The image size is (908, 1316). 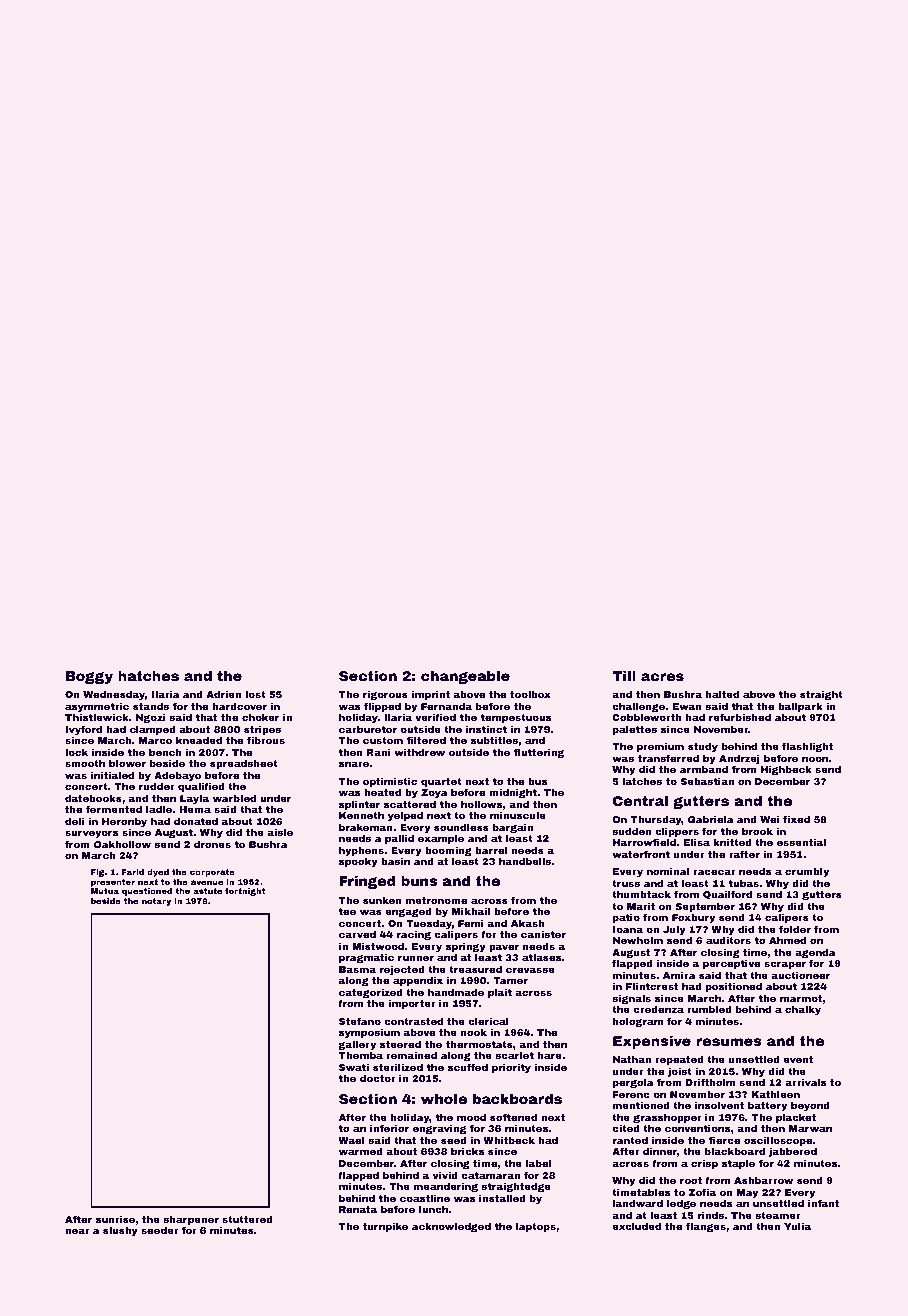 I want to click on heated, so click(x=382, y=792).
